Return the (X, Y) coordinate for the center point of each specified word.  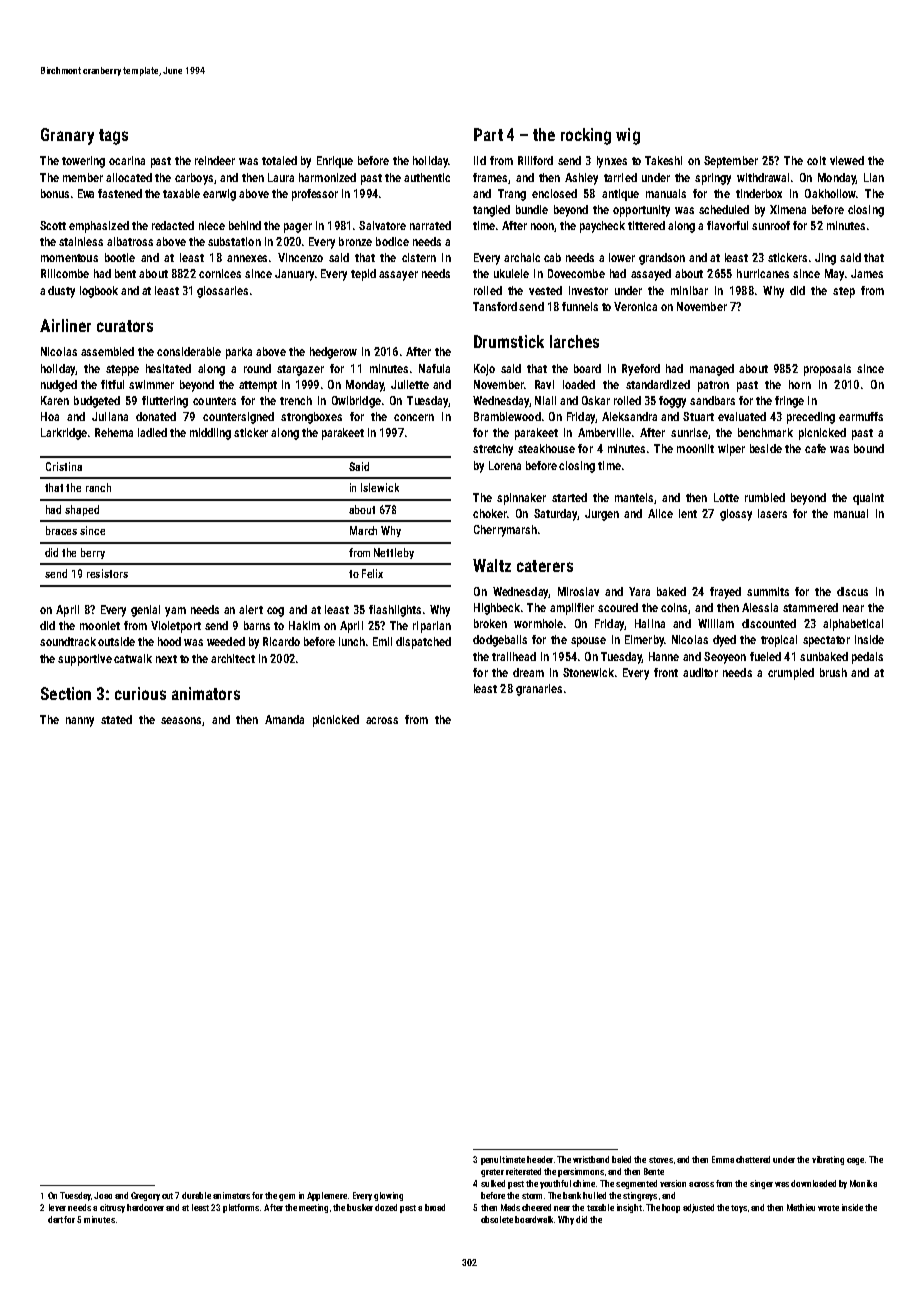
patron (713, 386)
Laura (281, 177)
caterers (545, 566)
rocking (586, 136)
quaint (868, 499)
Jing (825, 259)
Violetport (176, 627)
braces (61, 530)
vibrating (828, 1160)
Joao (103, 1195)
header (540, 1159)
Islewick (380, 487)
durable (196, 1195)
